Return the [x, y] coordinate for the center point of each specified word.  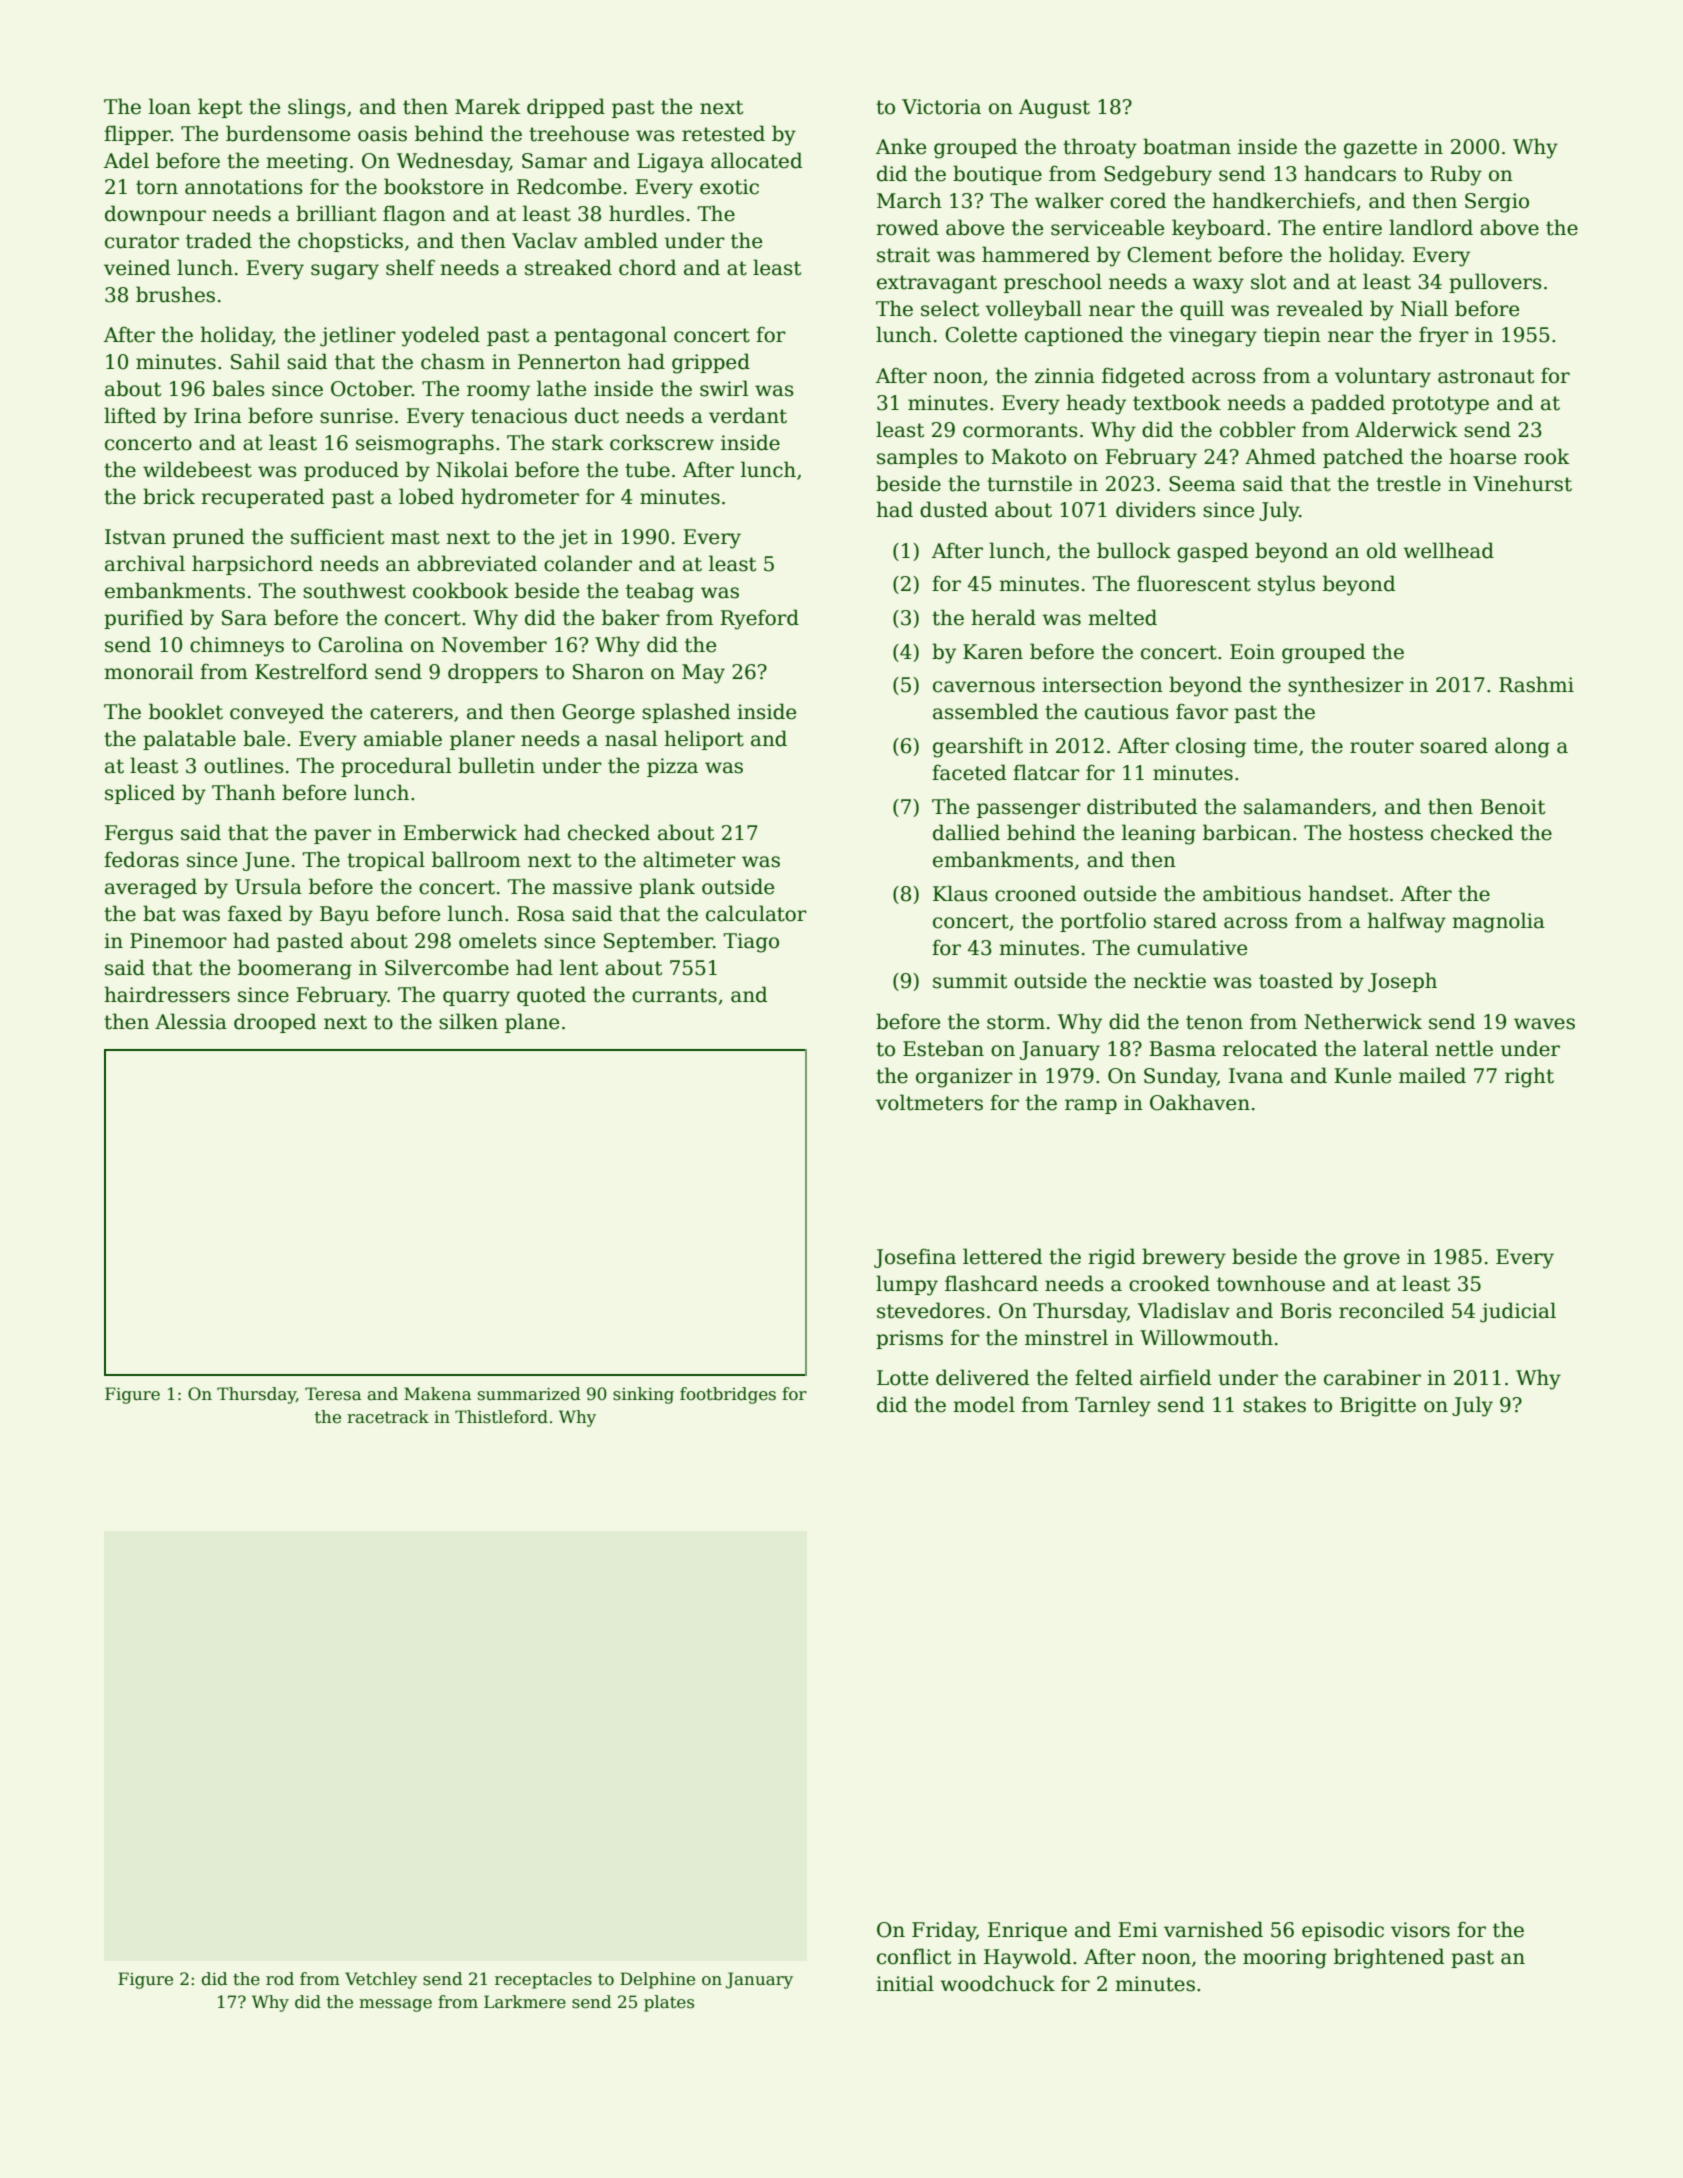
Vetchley [381, 1980]
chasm [453, 361]
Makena [437, 1394]
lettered [1003, 1256]
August [1054, 109]
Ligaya [670, 163]
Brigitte [1378, 1407]
